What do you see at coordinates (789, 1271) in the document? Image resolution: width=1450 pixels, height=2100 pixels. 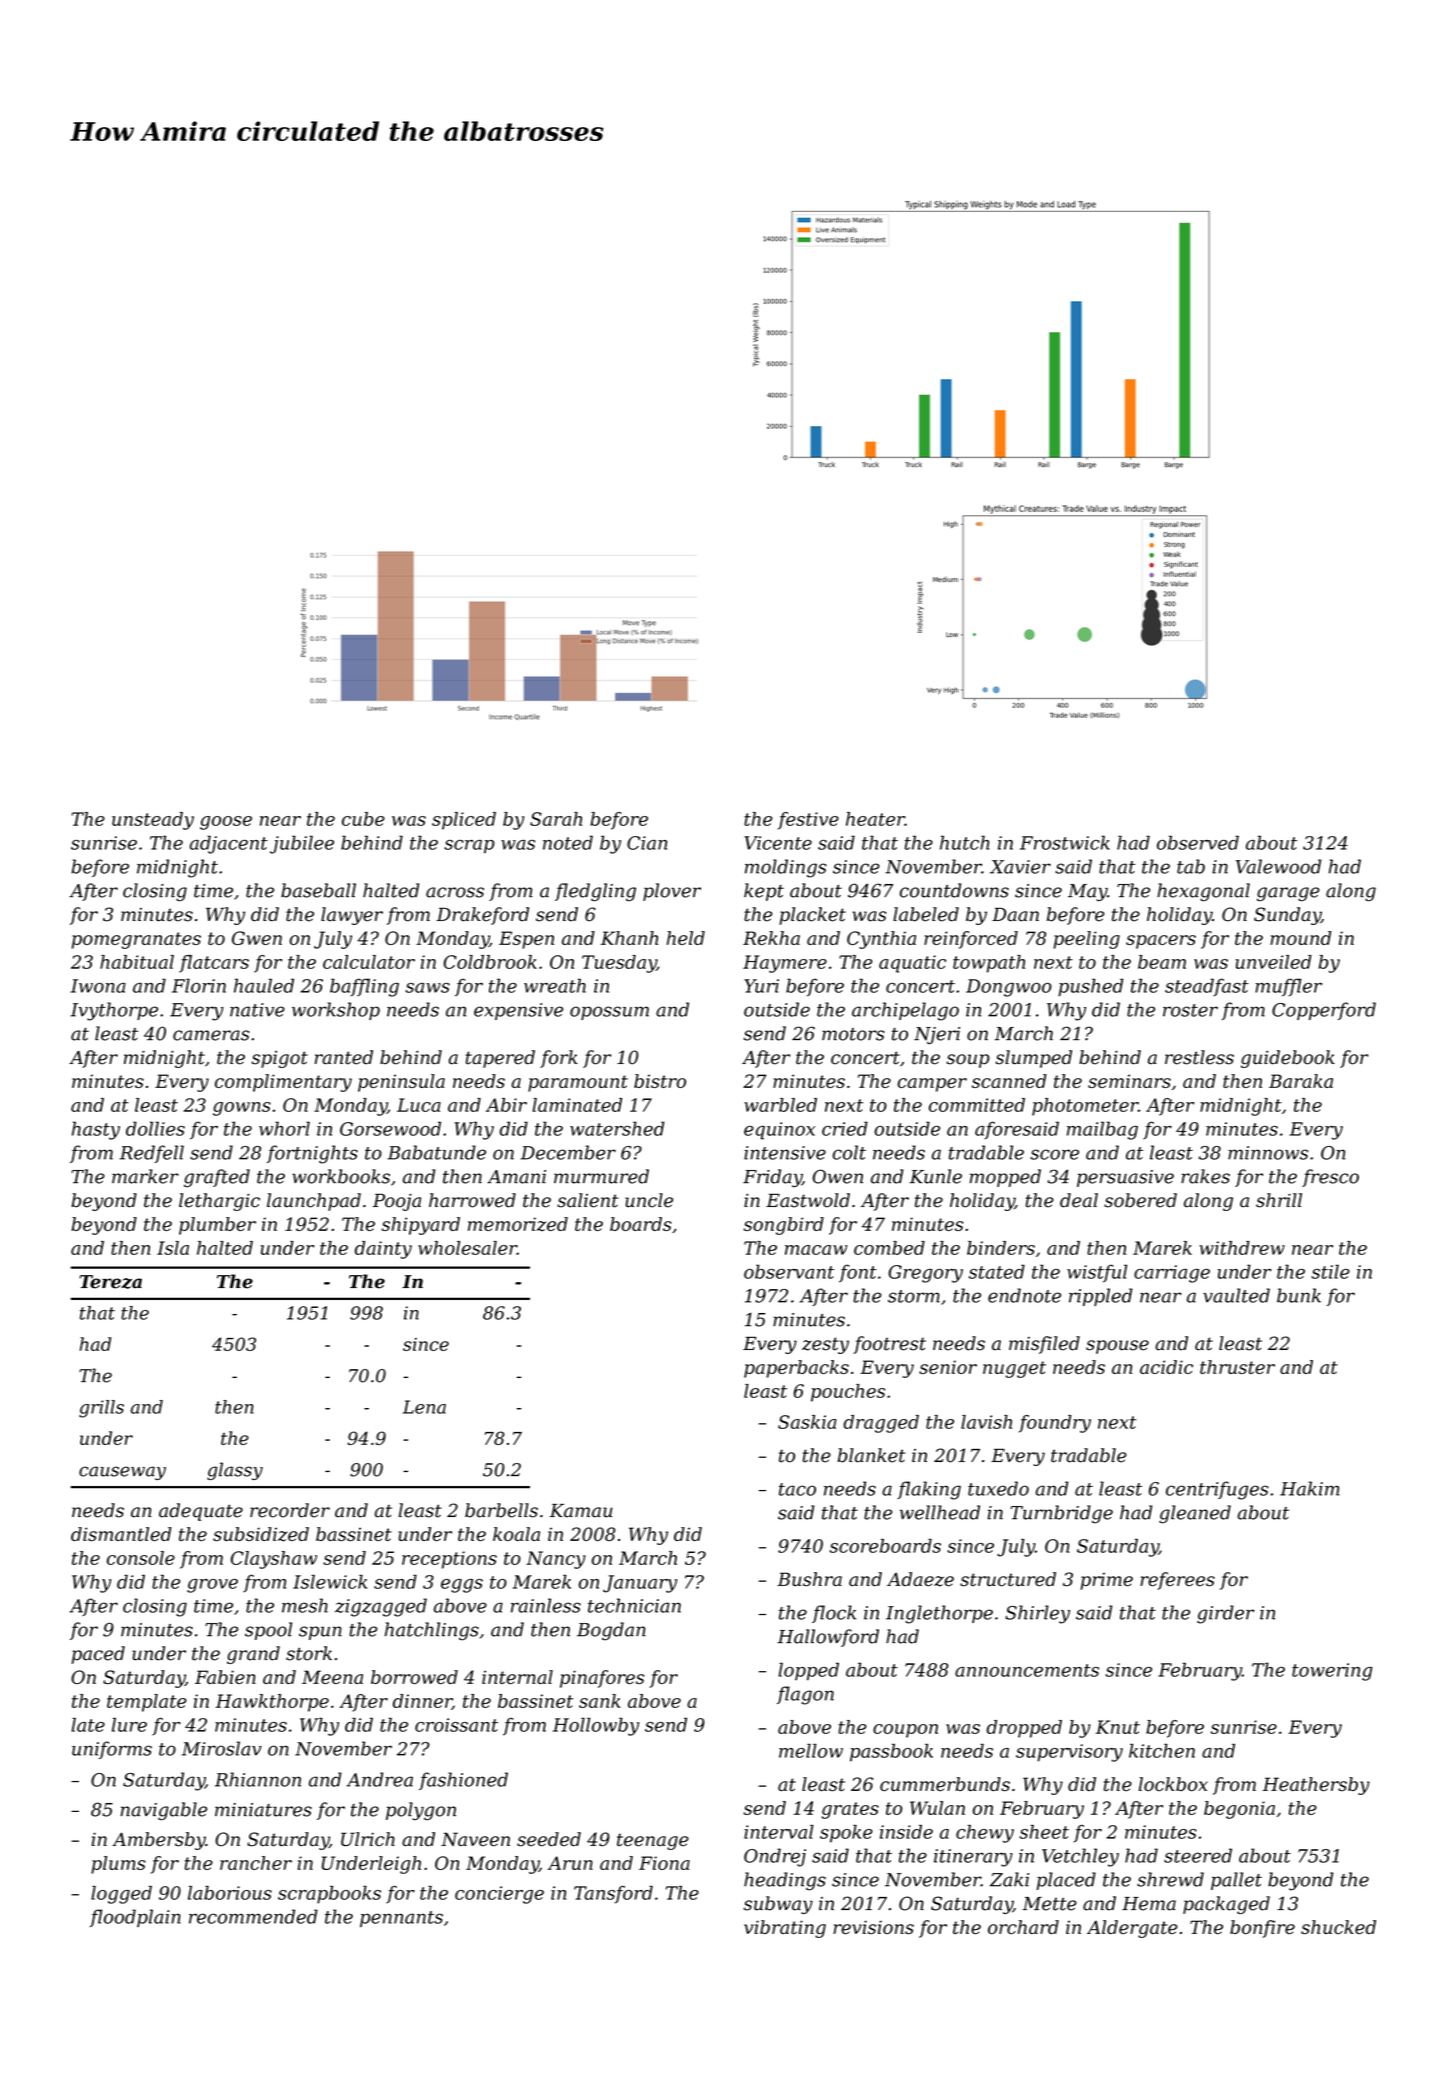 I see `observant` at bounding box center [789, 1271].
